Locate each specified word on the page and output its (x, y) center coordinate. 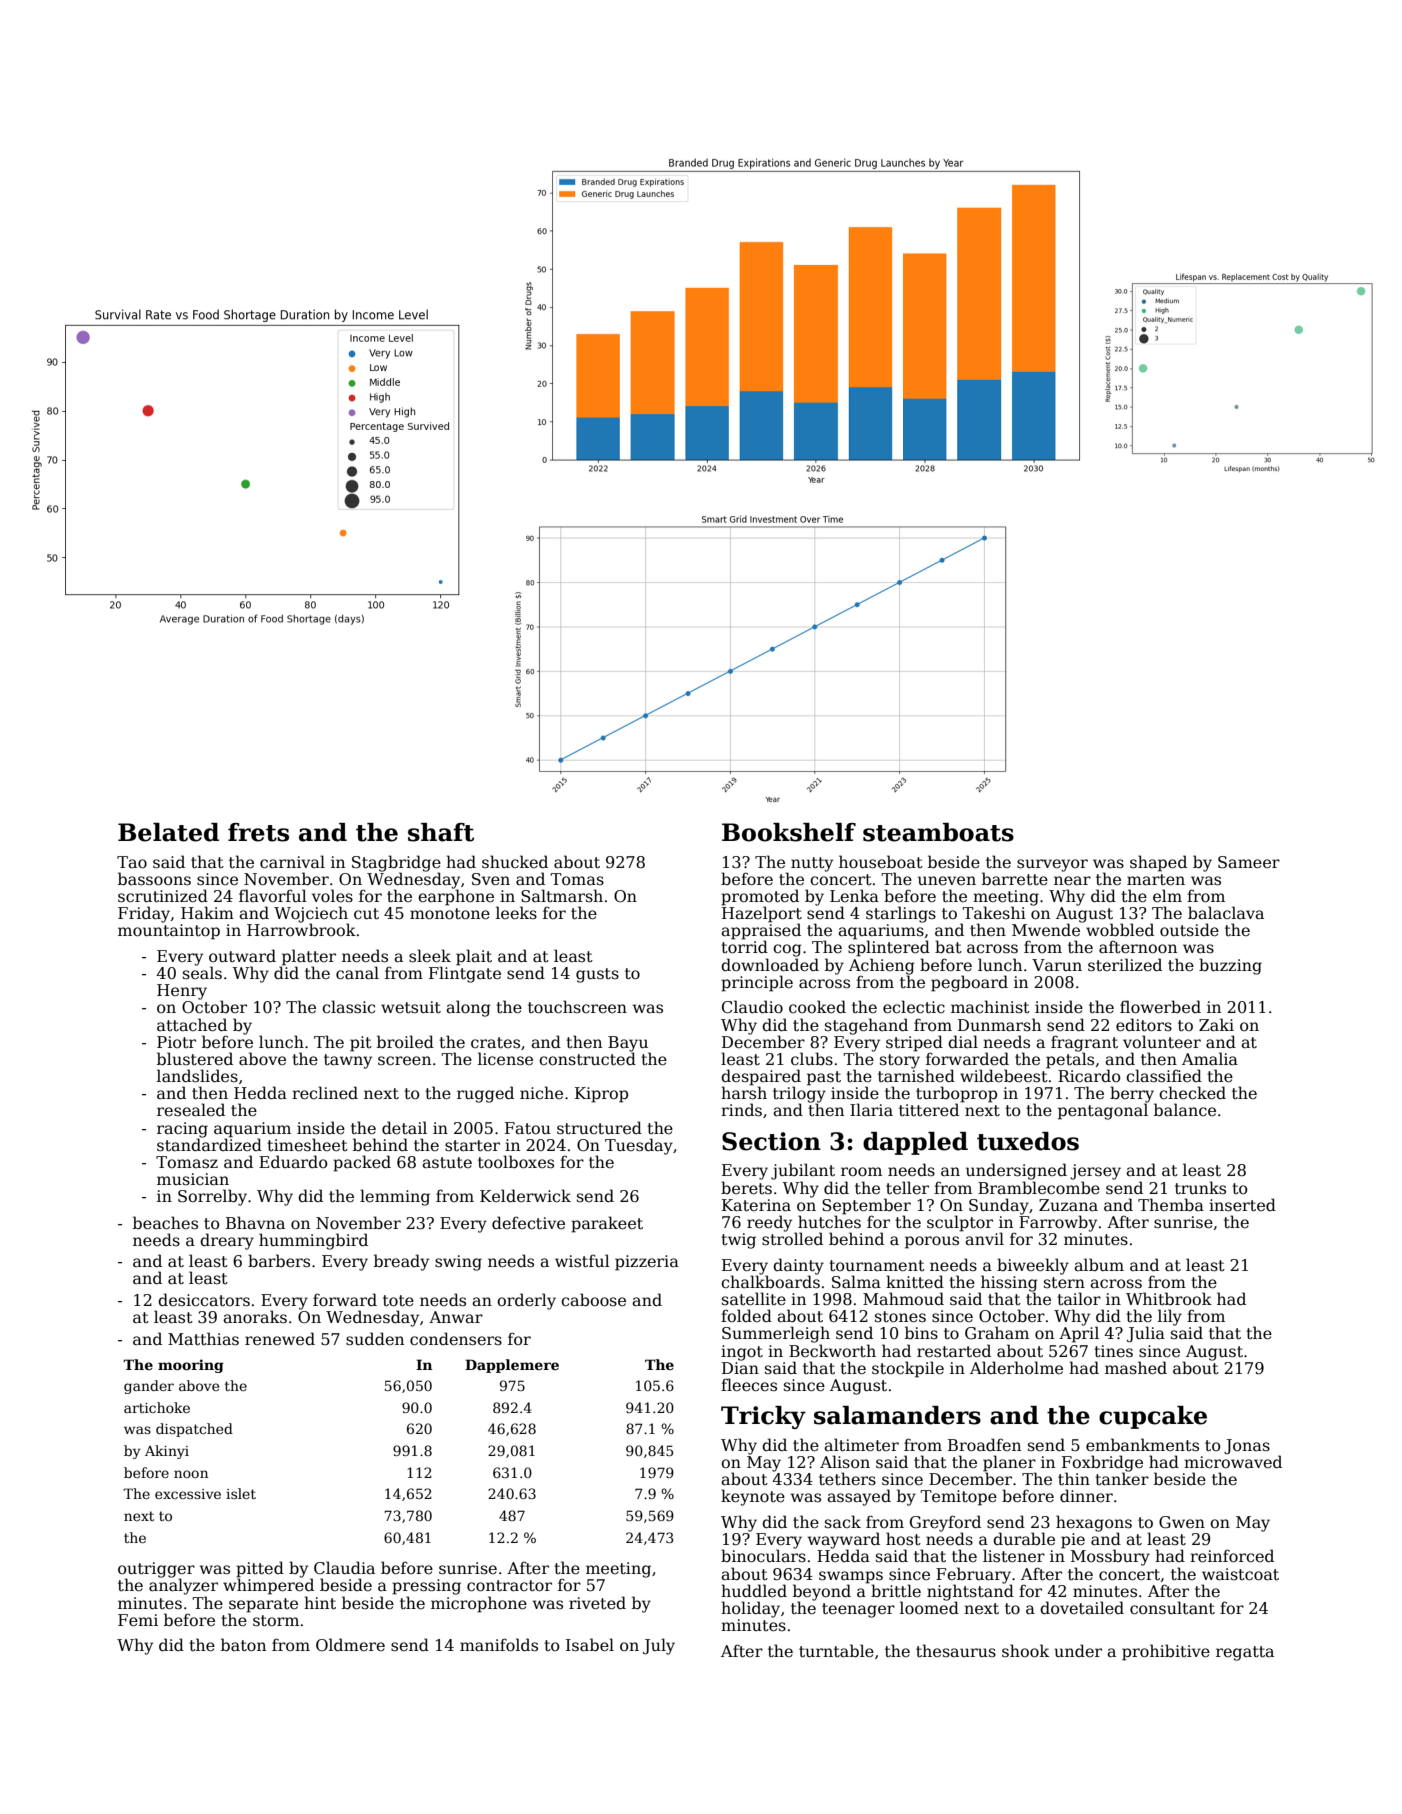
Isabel (590, 1645)
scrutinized (163, 896)
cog (787, 950)
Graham (997, 1333)
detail (404, 1128)
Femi (138, 1620)
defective (528, 1222)
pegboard (969, 983)
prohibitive (1166, 1652)
